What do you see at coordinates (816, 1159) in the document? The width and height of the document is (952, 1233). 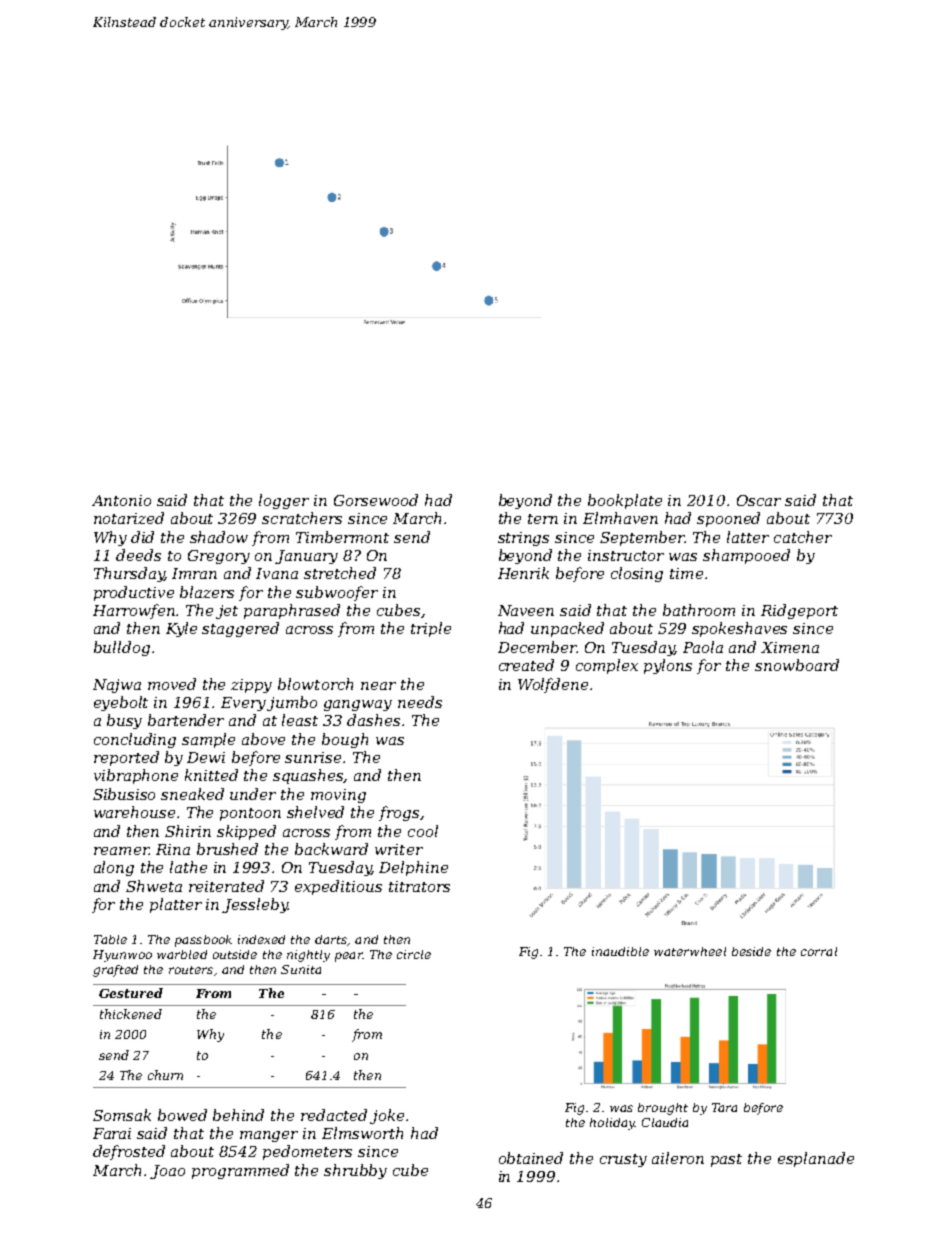 I see `esplanade` at bounding box center [816, 1159].
